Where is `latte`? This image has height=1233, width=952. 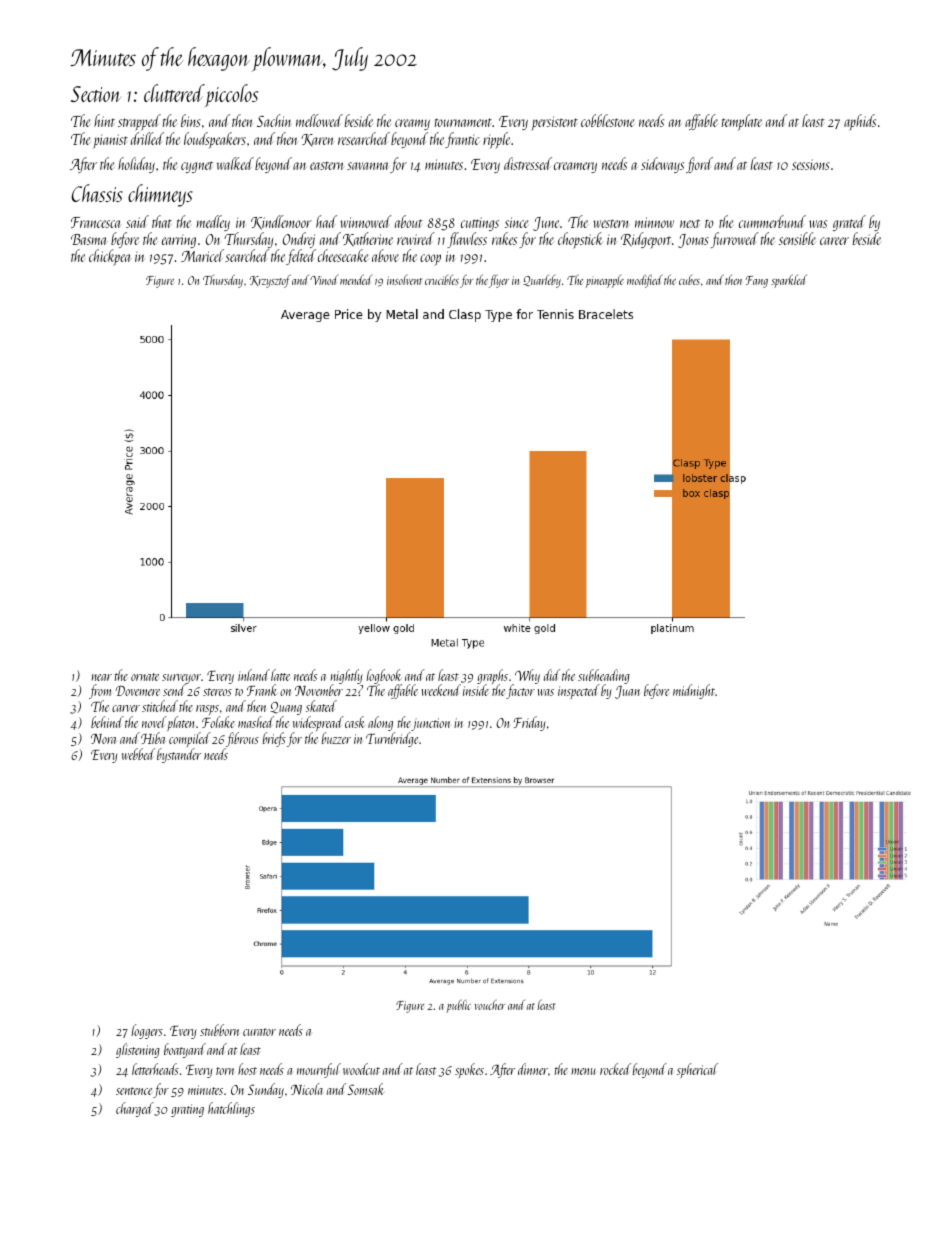
latte is located at coordinates (280, 675).
